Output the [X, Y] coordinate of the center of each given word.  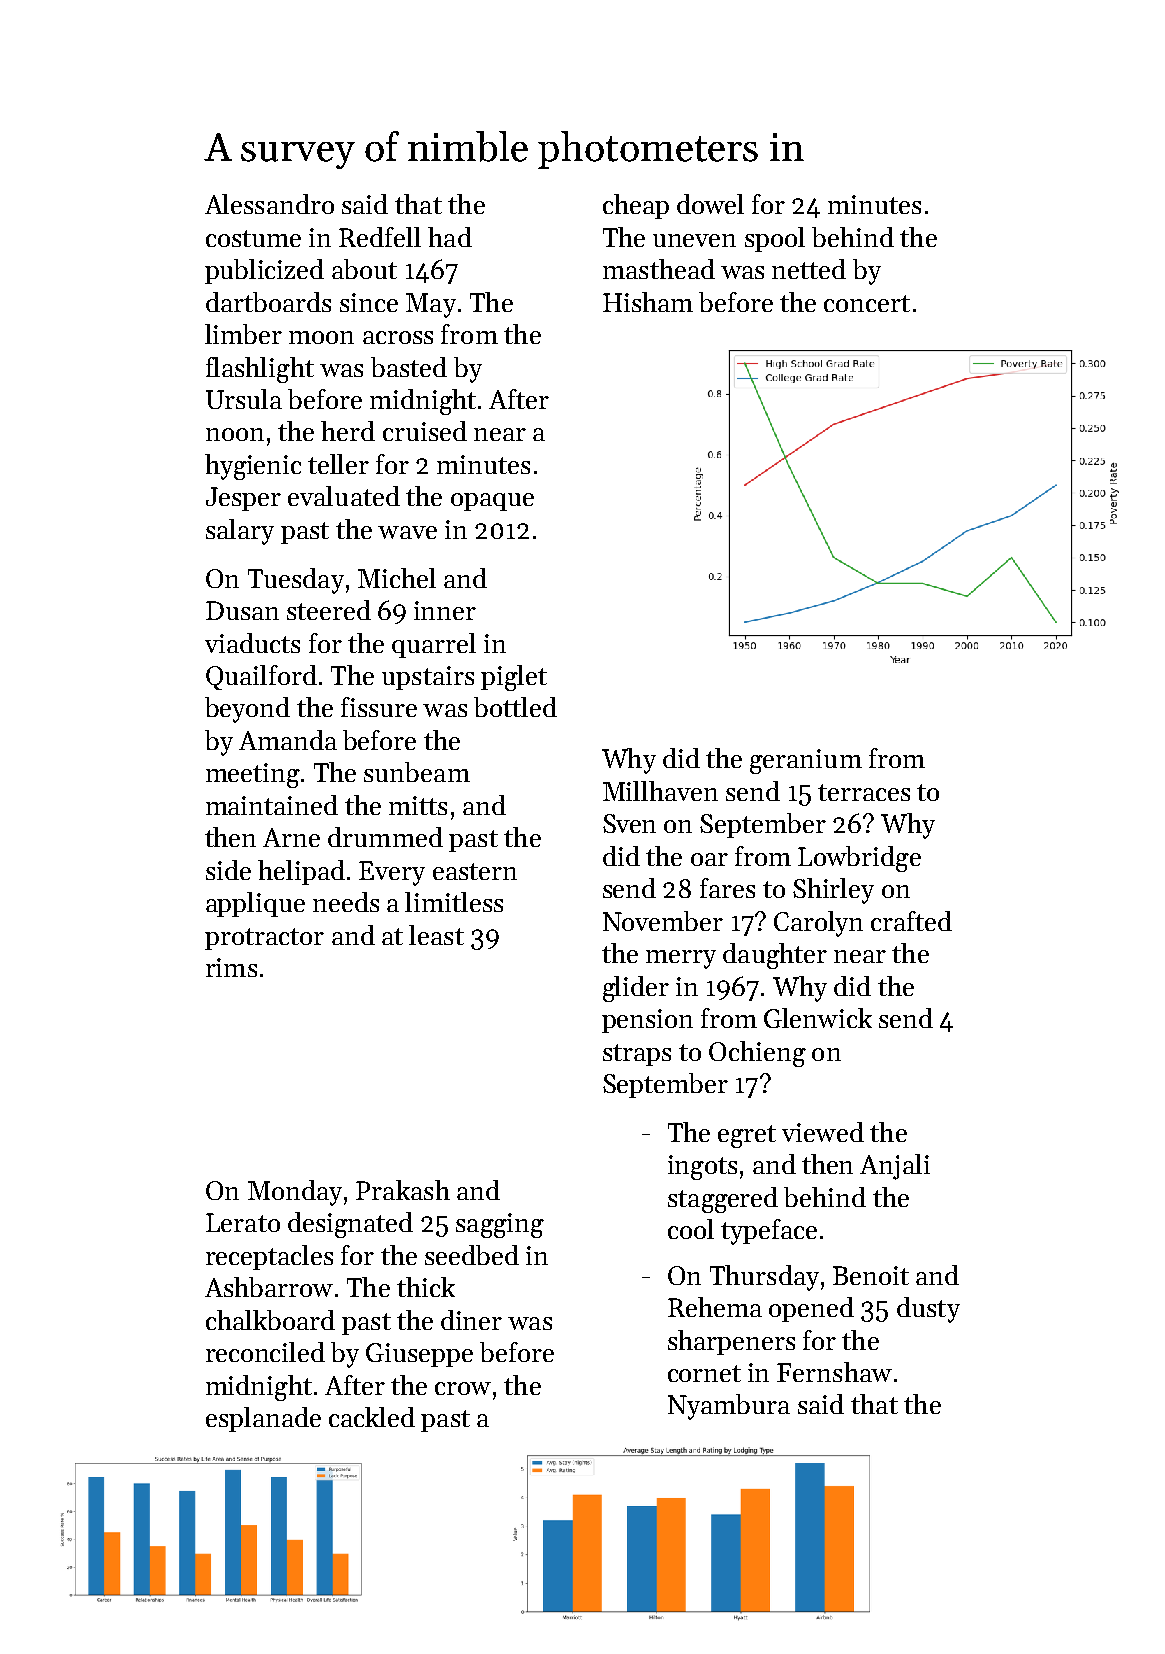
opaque [492, 502]
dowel [710, 204]
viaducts [252, 643]
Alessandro [269, 204]
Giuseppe [419, 1355]
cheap [636, 206]
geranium [806, 761]
